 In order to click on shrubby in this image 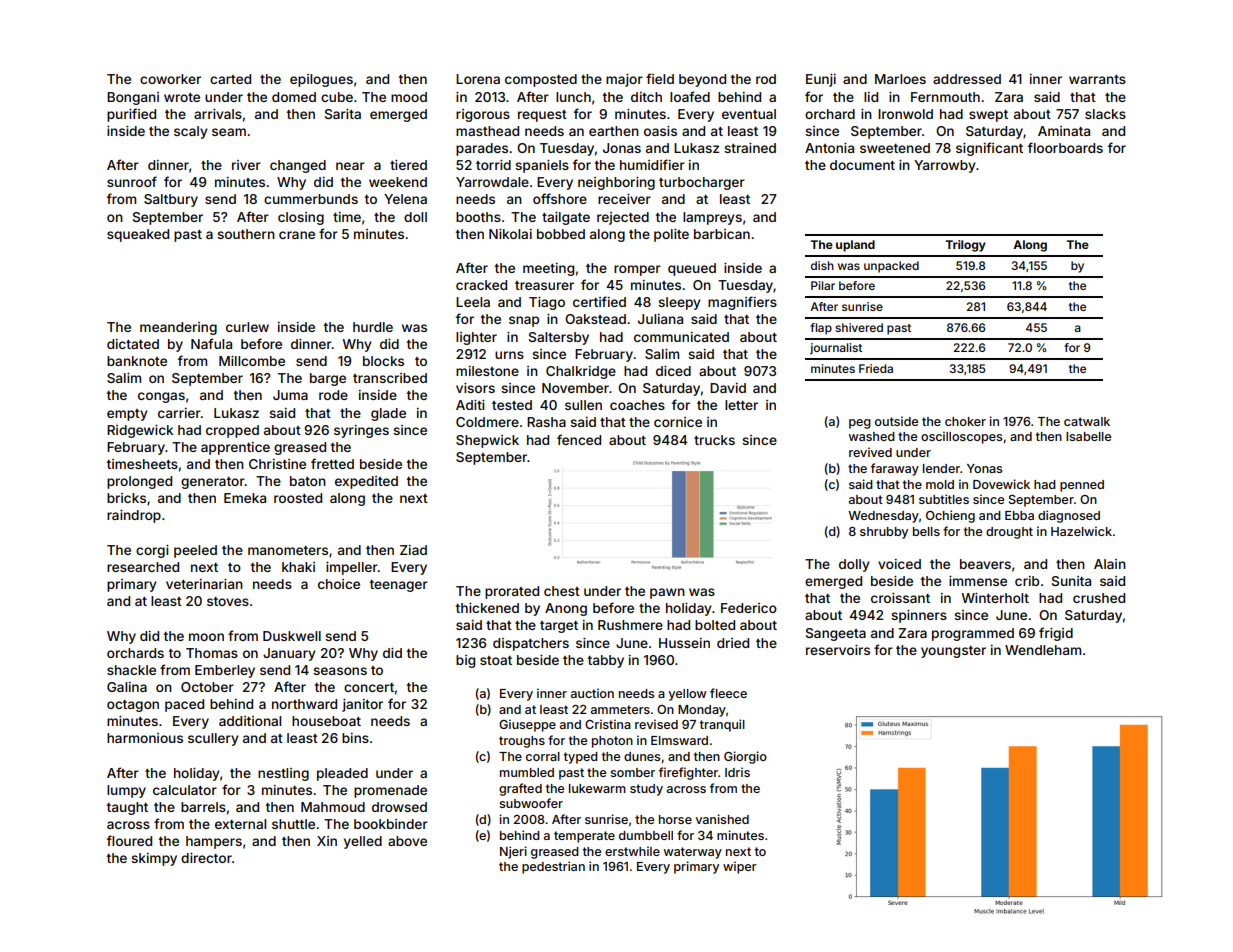, I will do `click(884, 533)`.
